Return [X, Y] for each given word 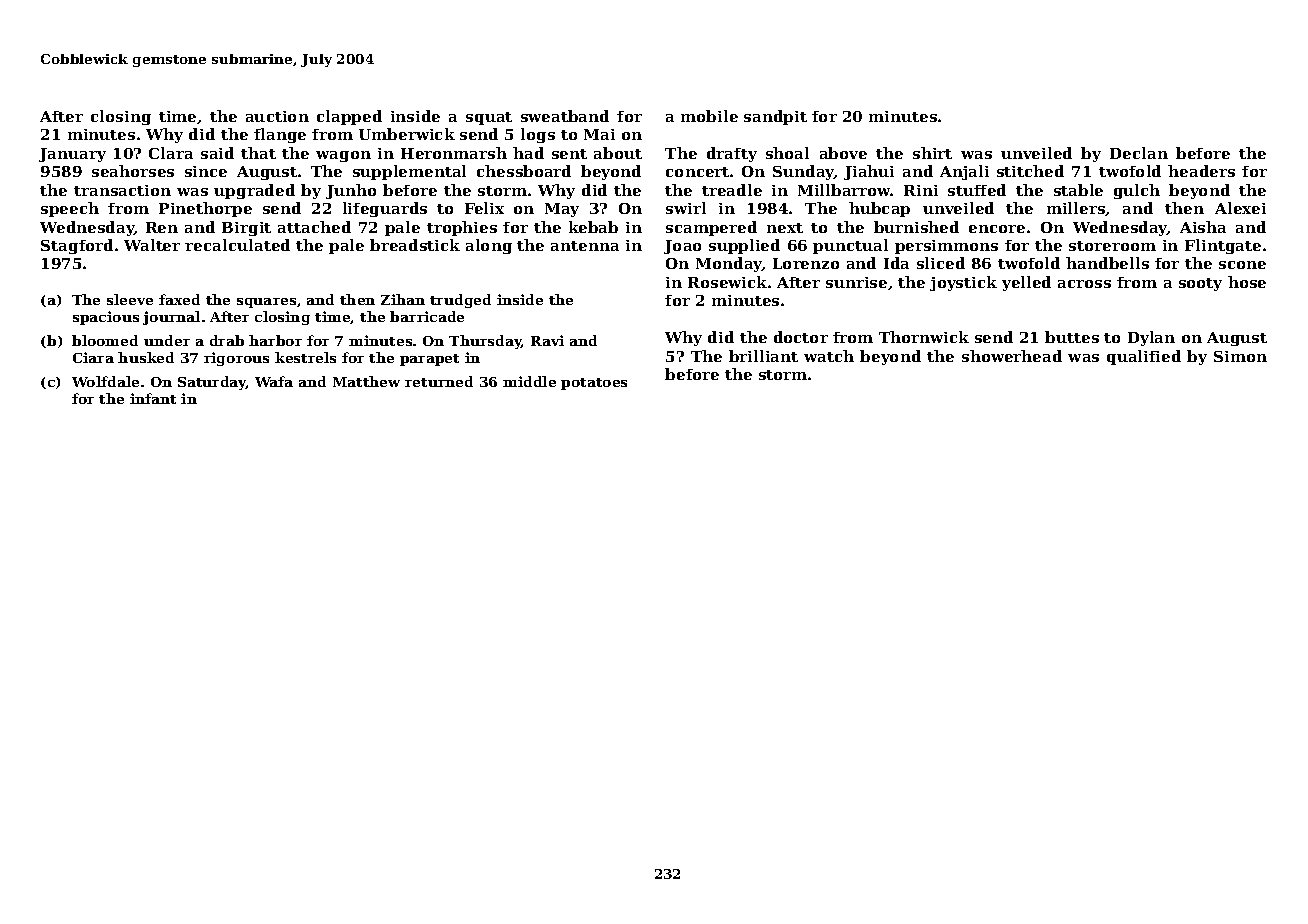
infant [153, 398]
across [1084, 284]
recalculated [237, 245]
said [217, 153]
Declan [1139, 153]
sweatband [565, 116]
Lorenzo [806, 263]
